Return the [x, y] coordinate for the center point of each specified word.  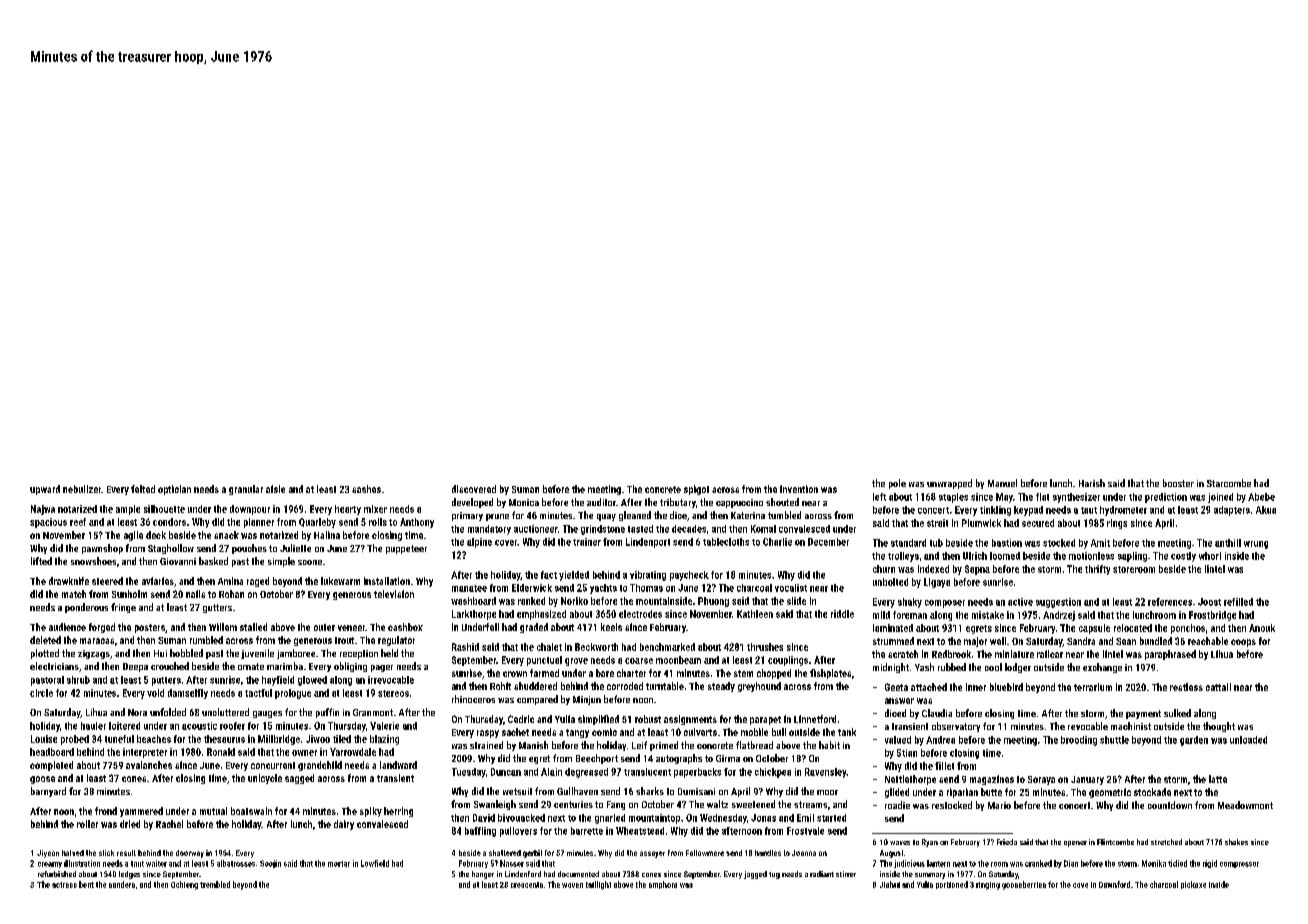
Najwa [43, 510]
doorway [190, 854]
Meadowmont [1245, 805]
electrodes [640, 614]
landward [398, 765]
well [998, 641]
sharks [650, 791]
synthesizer [1076, 498]
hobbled [186, 653]
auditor [601, 502]
